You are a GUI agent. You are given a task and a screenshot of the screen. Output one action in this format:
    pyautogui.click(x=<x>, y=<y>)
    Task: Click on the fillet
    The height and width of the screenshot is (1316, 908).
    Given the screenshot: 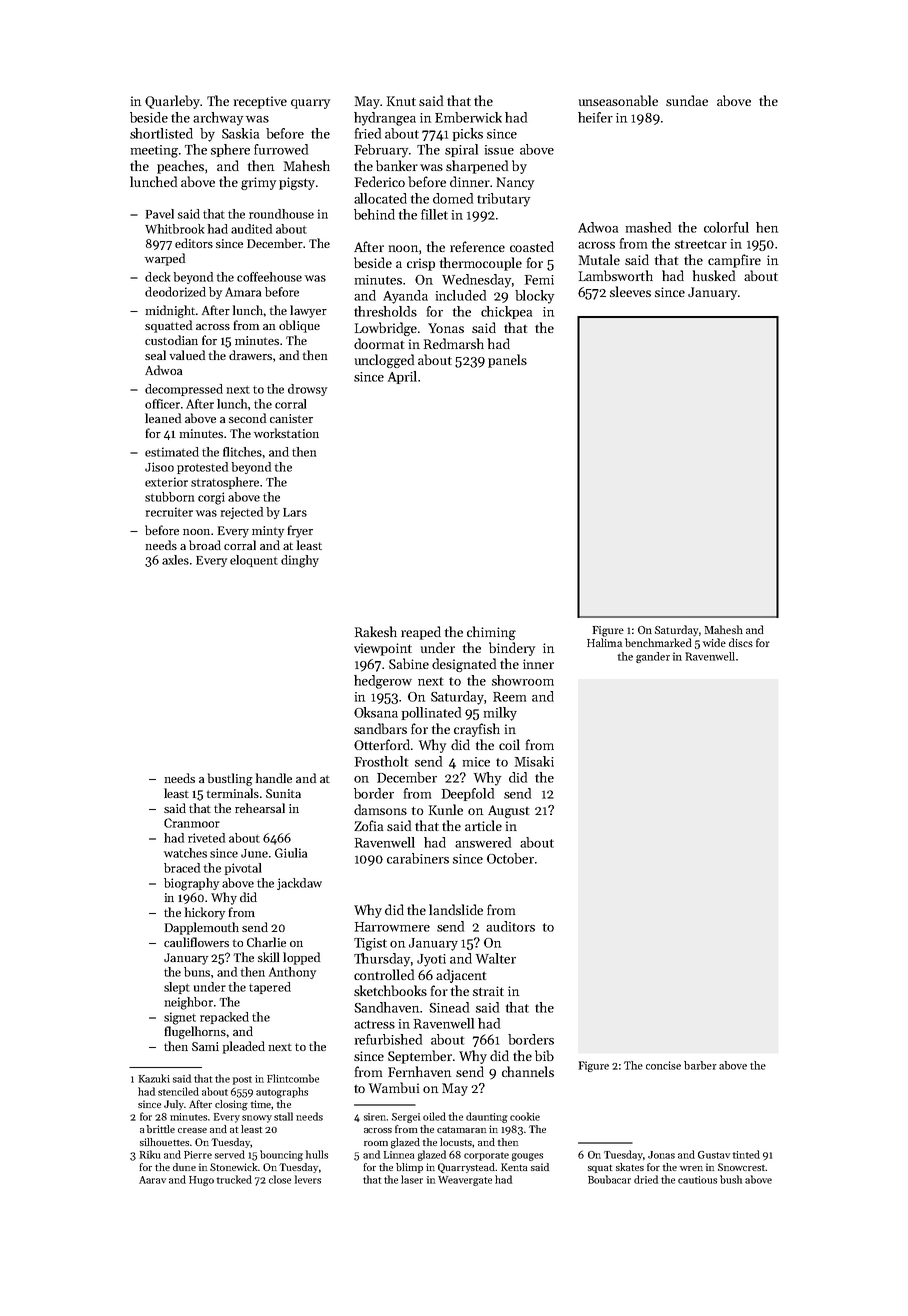 What is the action you would take?
    pyautogui.click(x=434, y=214)
